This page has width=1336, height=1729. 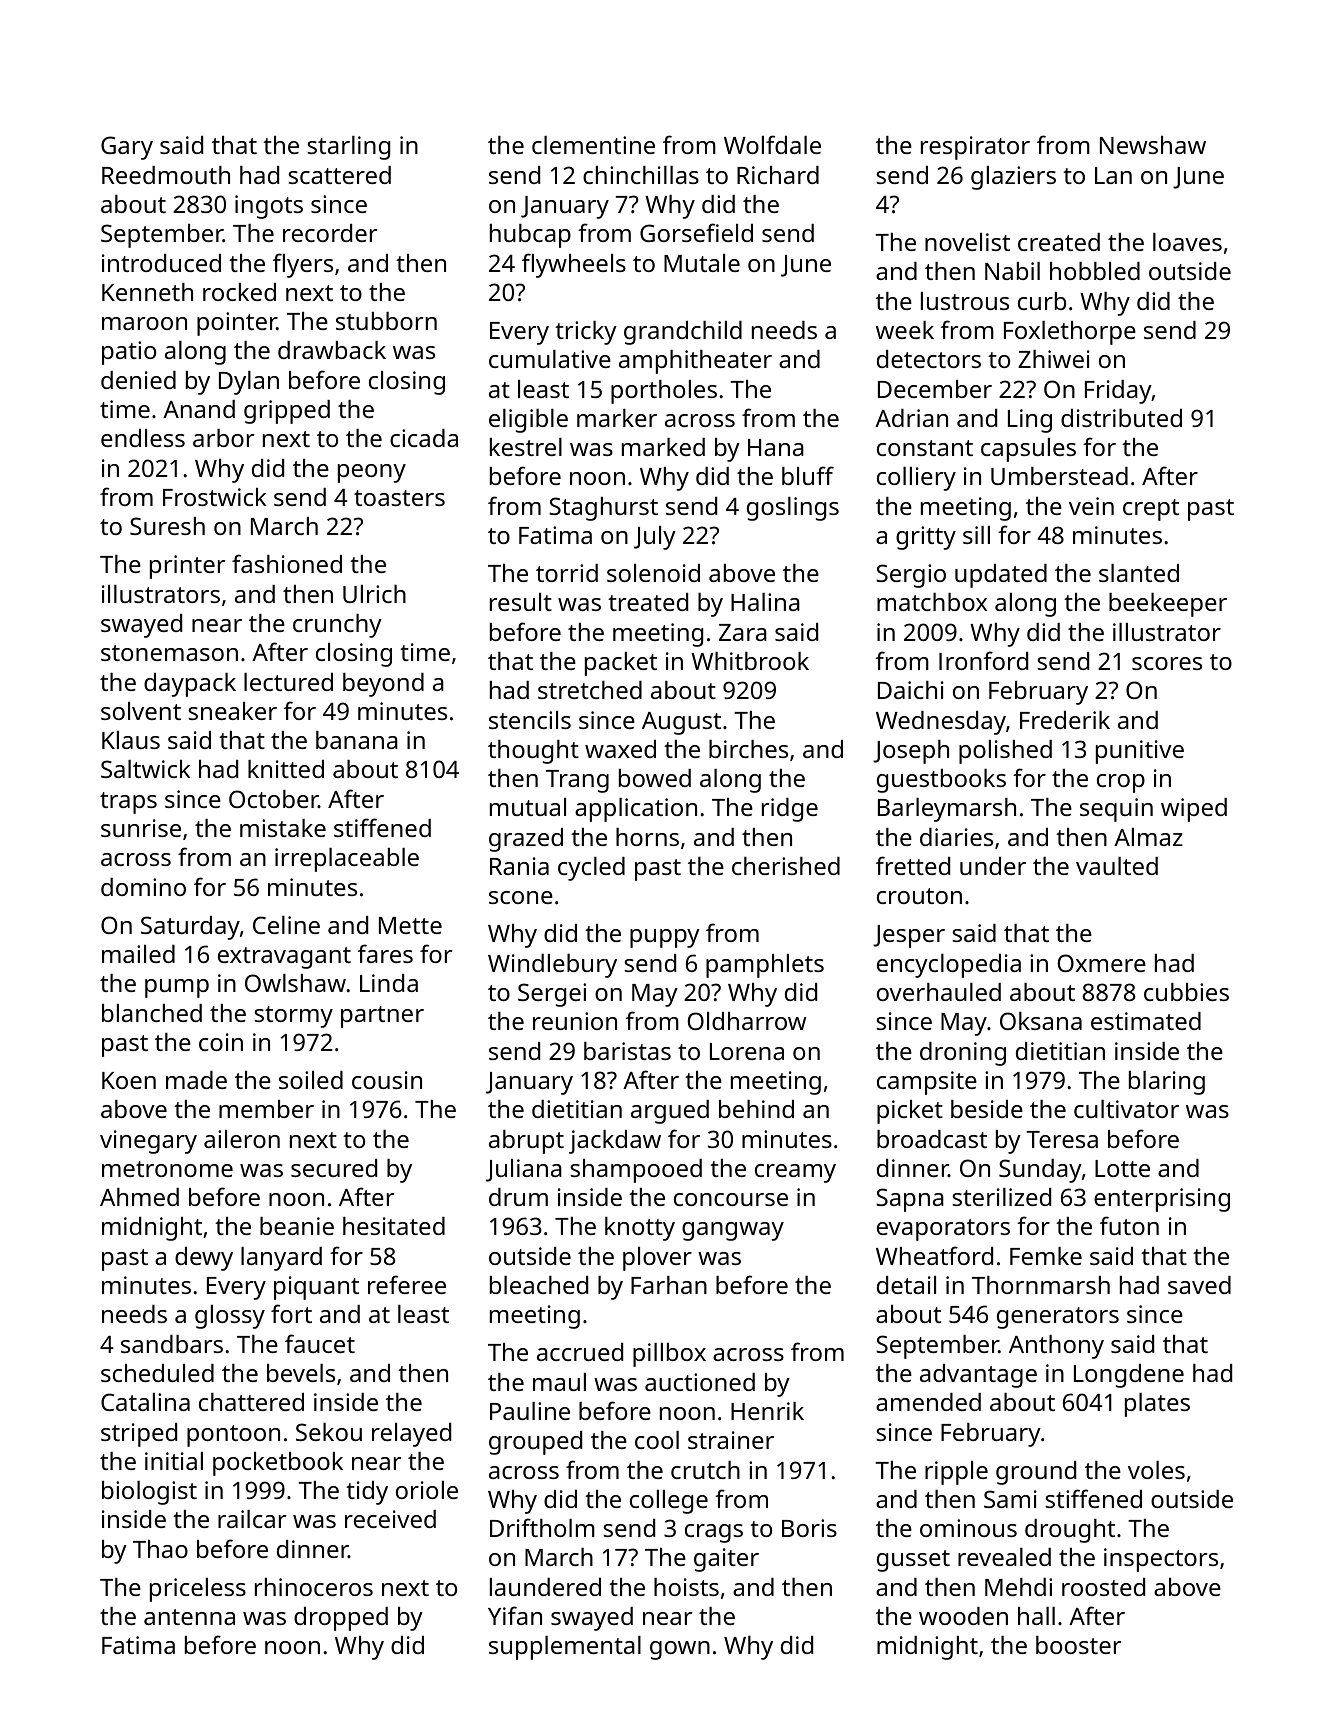 I want to click on railcar, so click(x=252, y=1518).
